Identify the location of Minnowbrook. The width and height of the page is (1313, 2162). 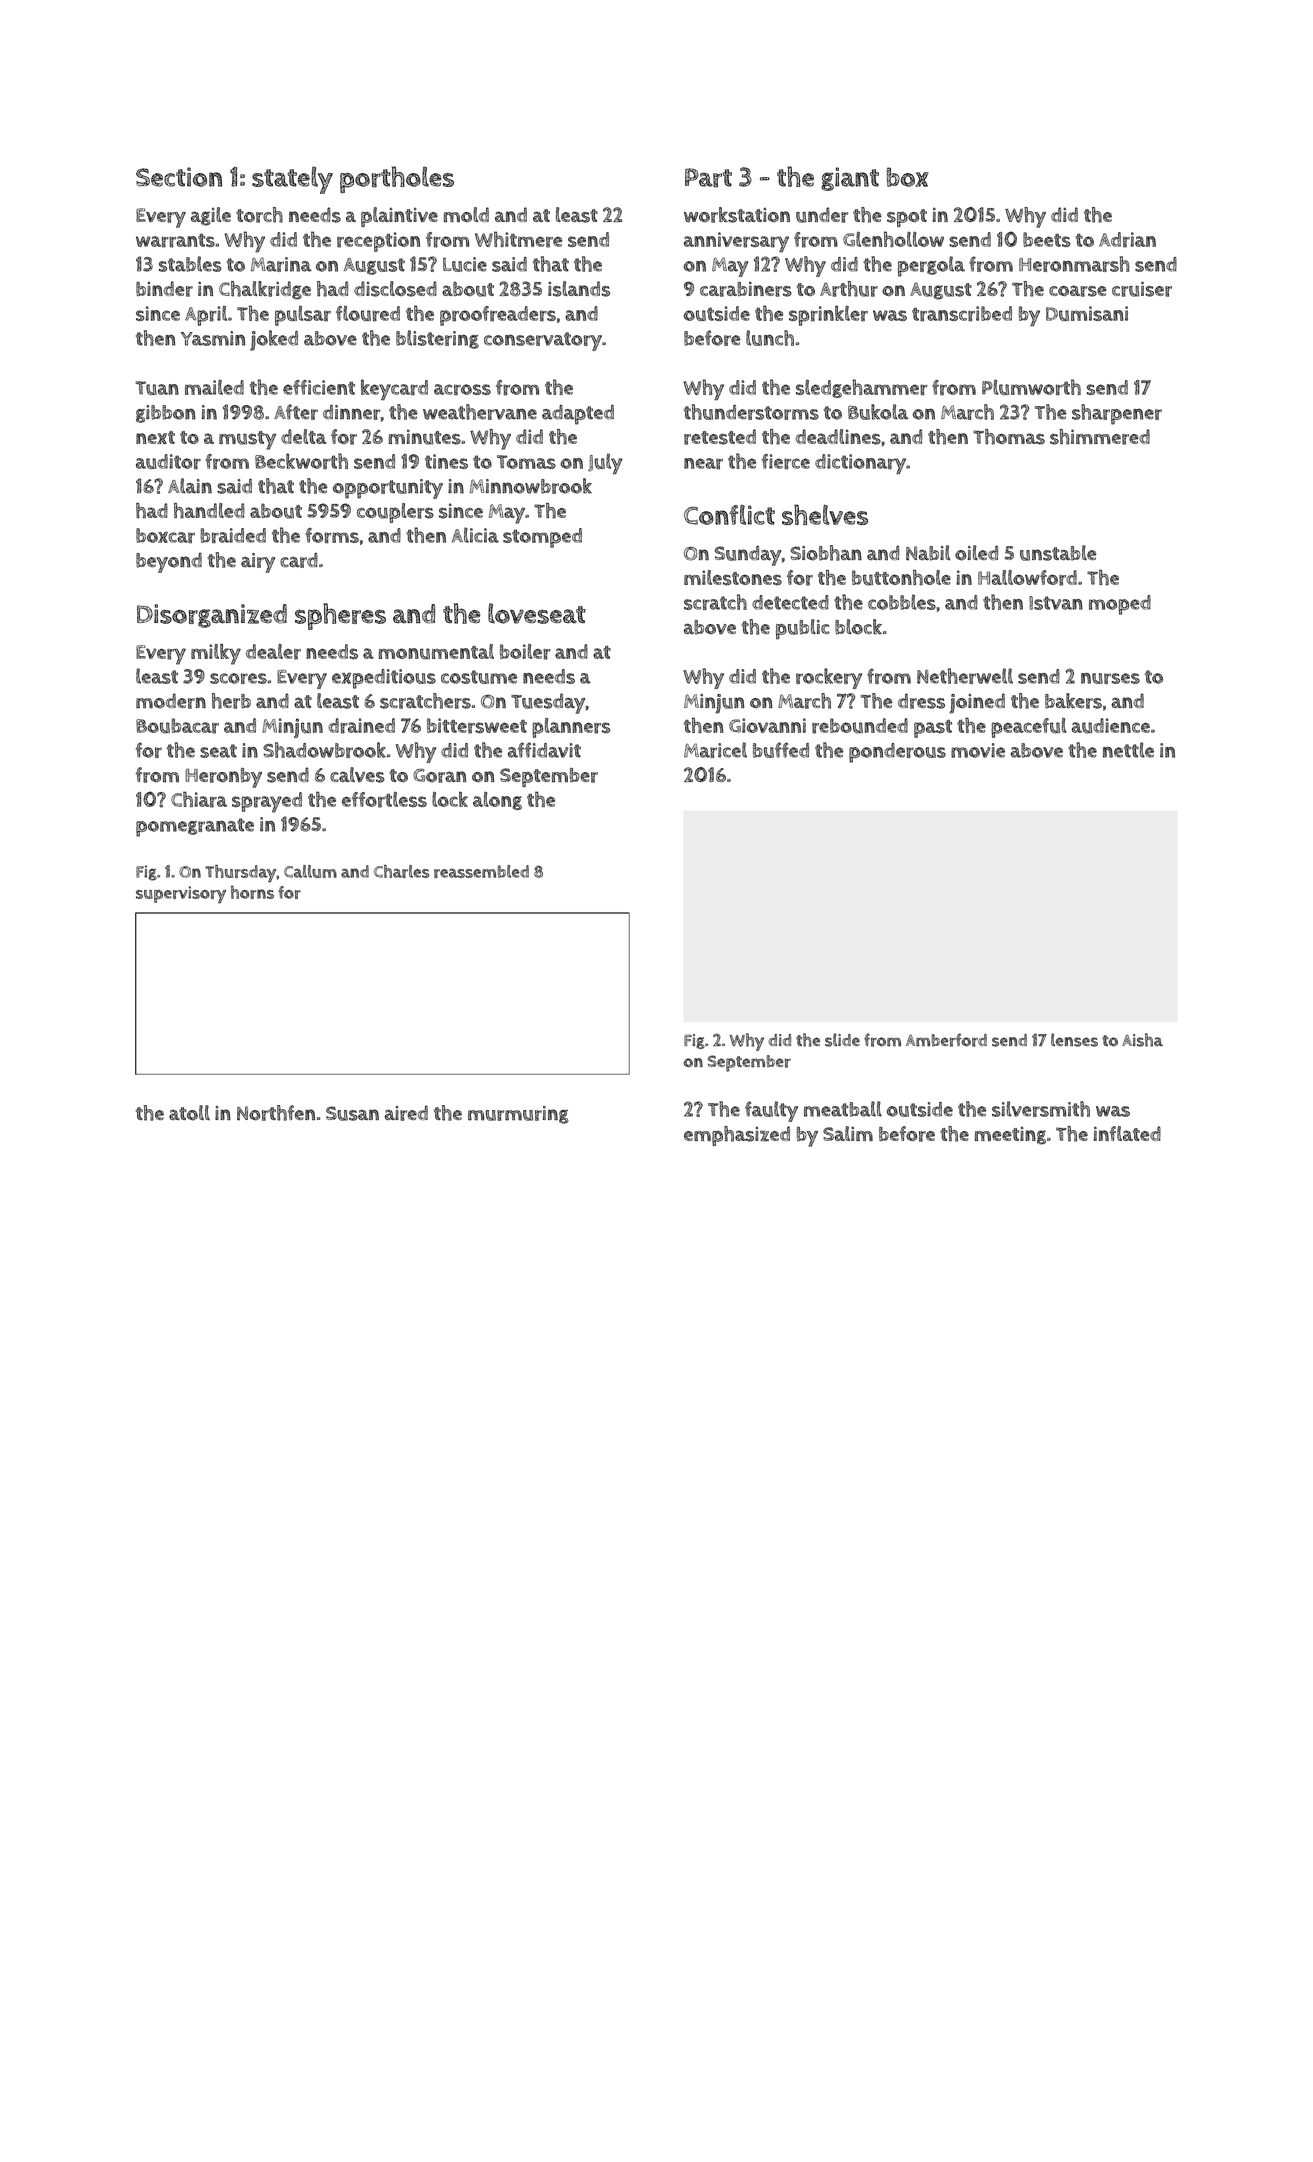
(531, 486).
